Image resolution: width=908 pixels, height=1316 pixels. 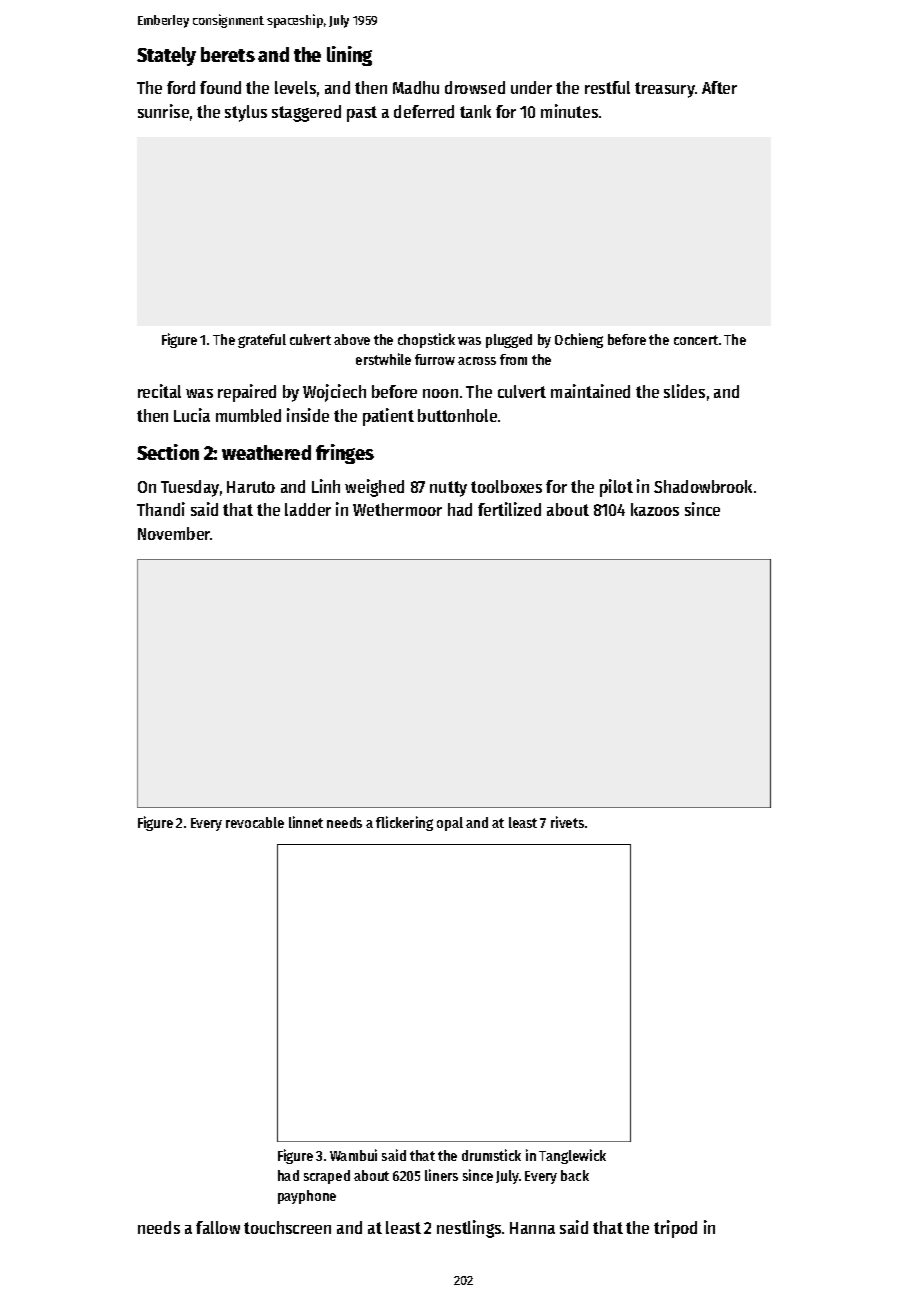 What do you see at coordinates (719, 87) in the screenshot?
I see `After` at bounding box center [719, 87].
